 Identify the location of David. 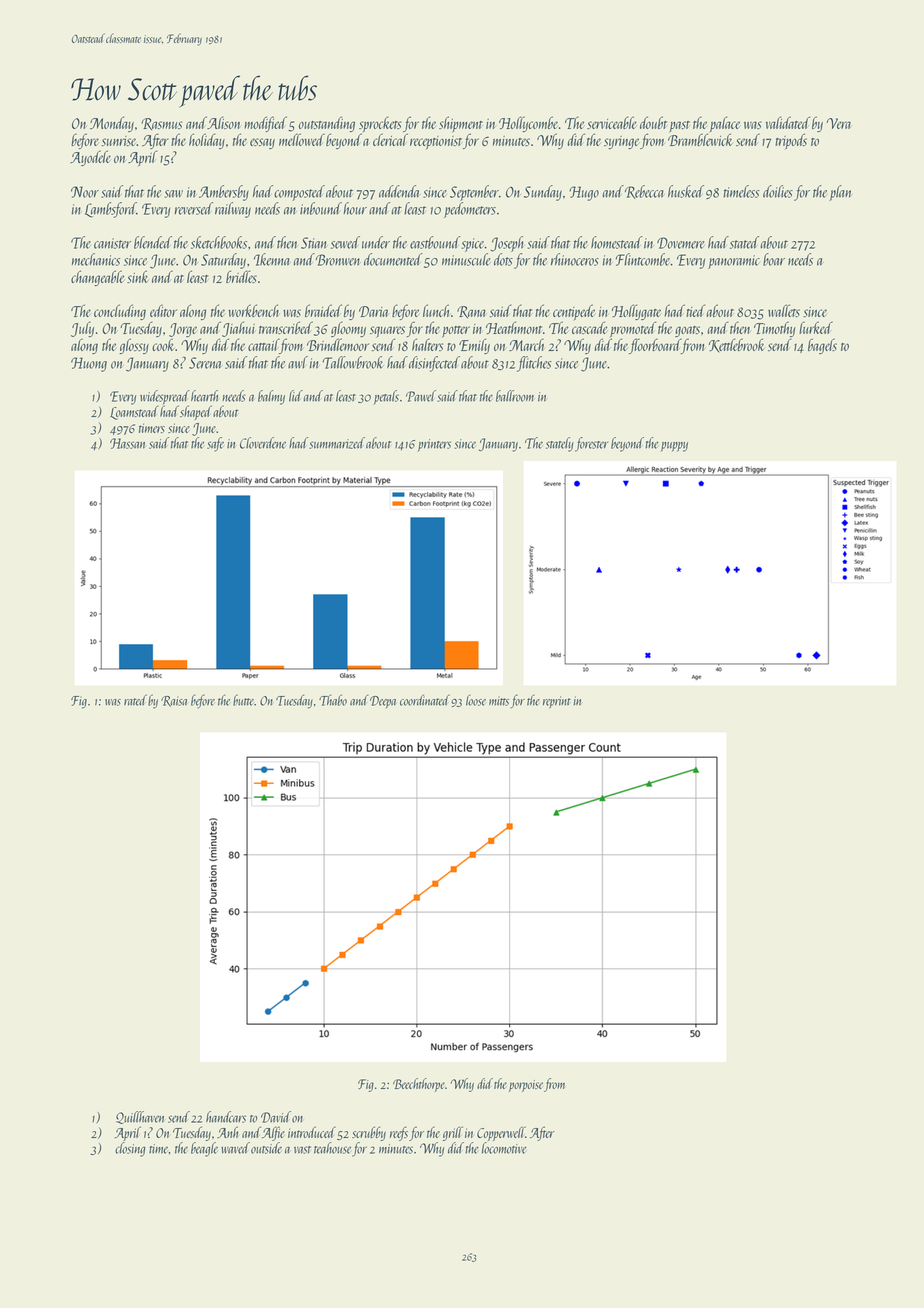
(276, 1117).
